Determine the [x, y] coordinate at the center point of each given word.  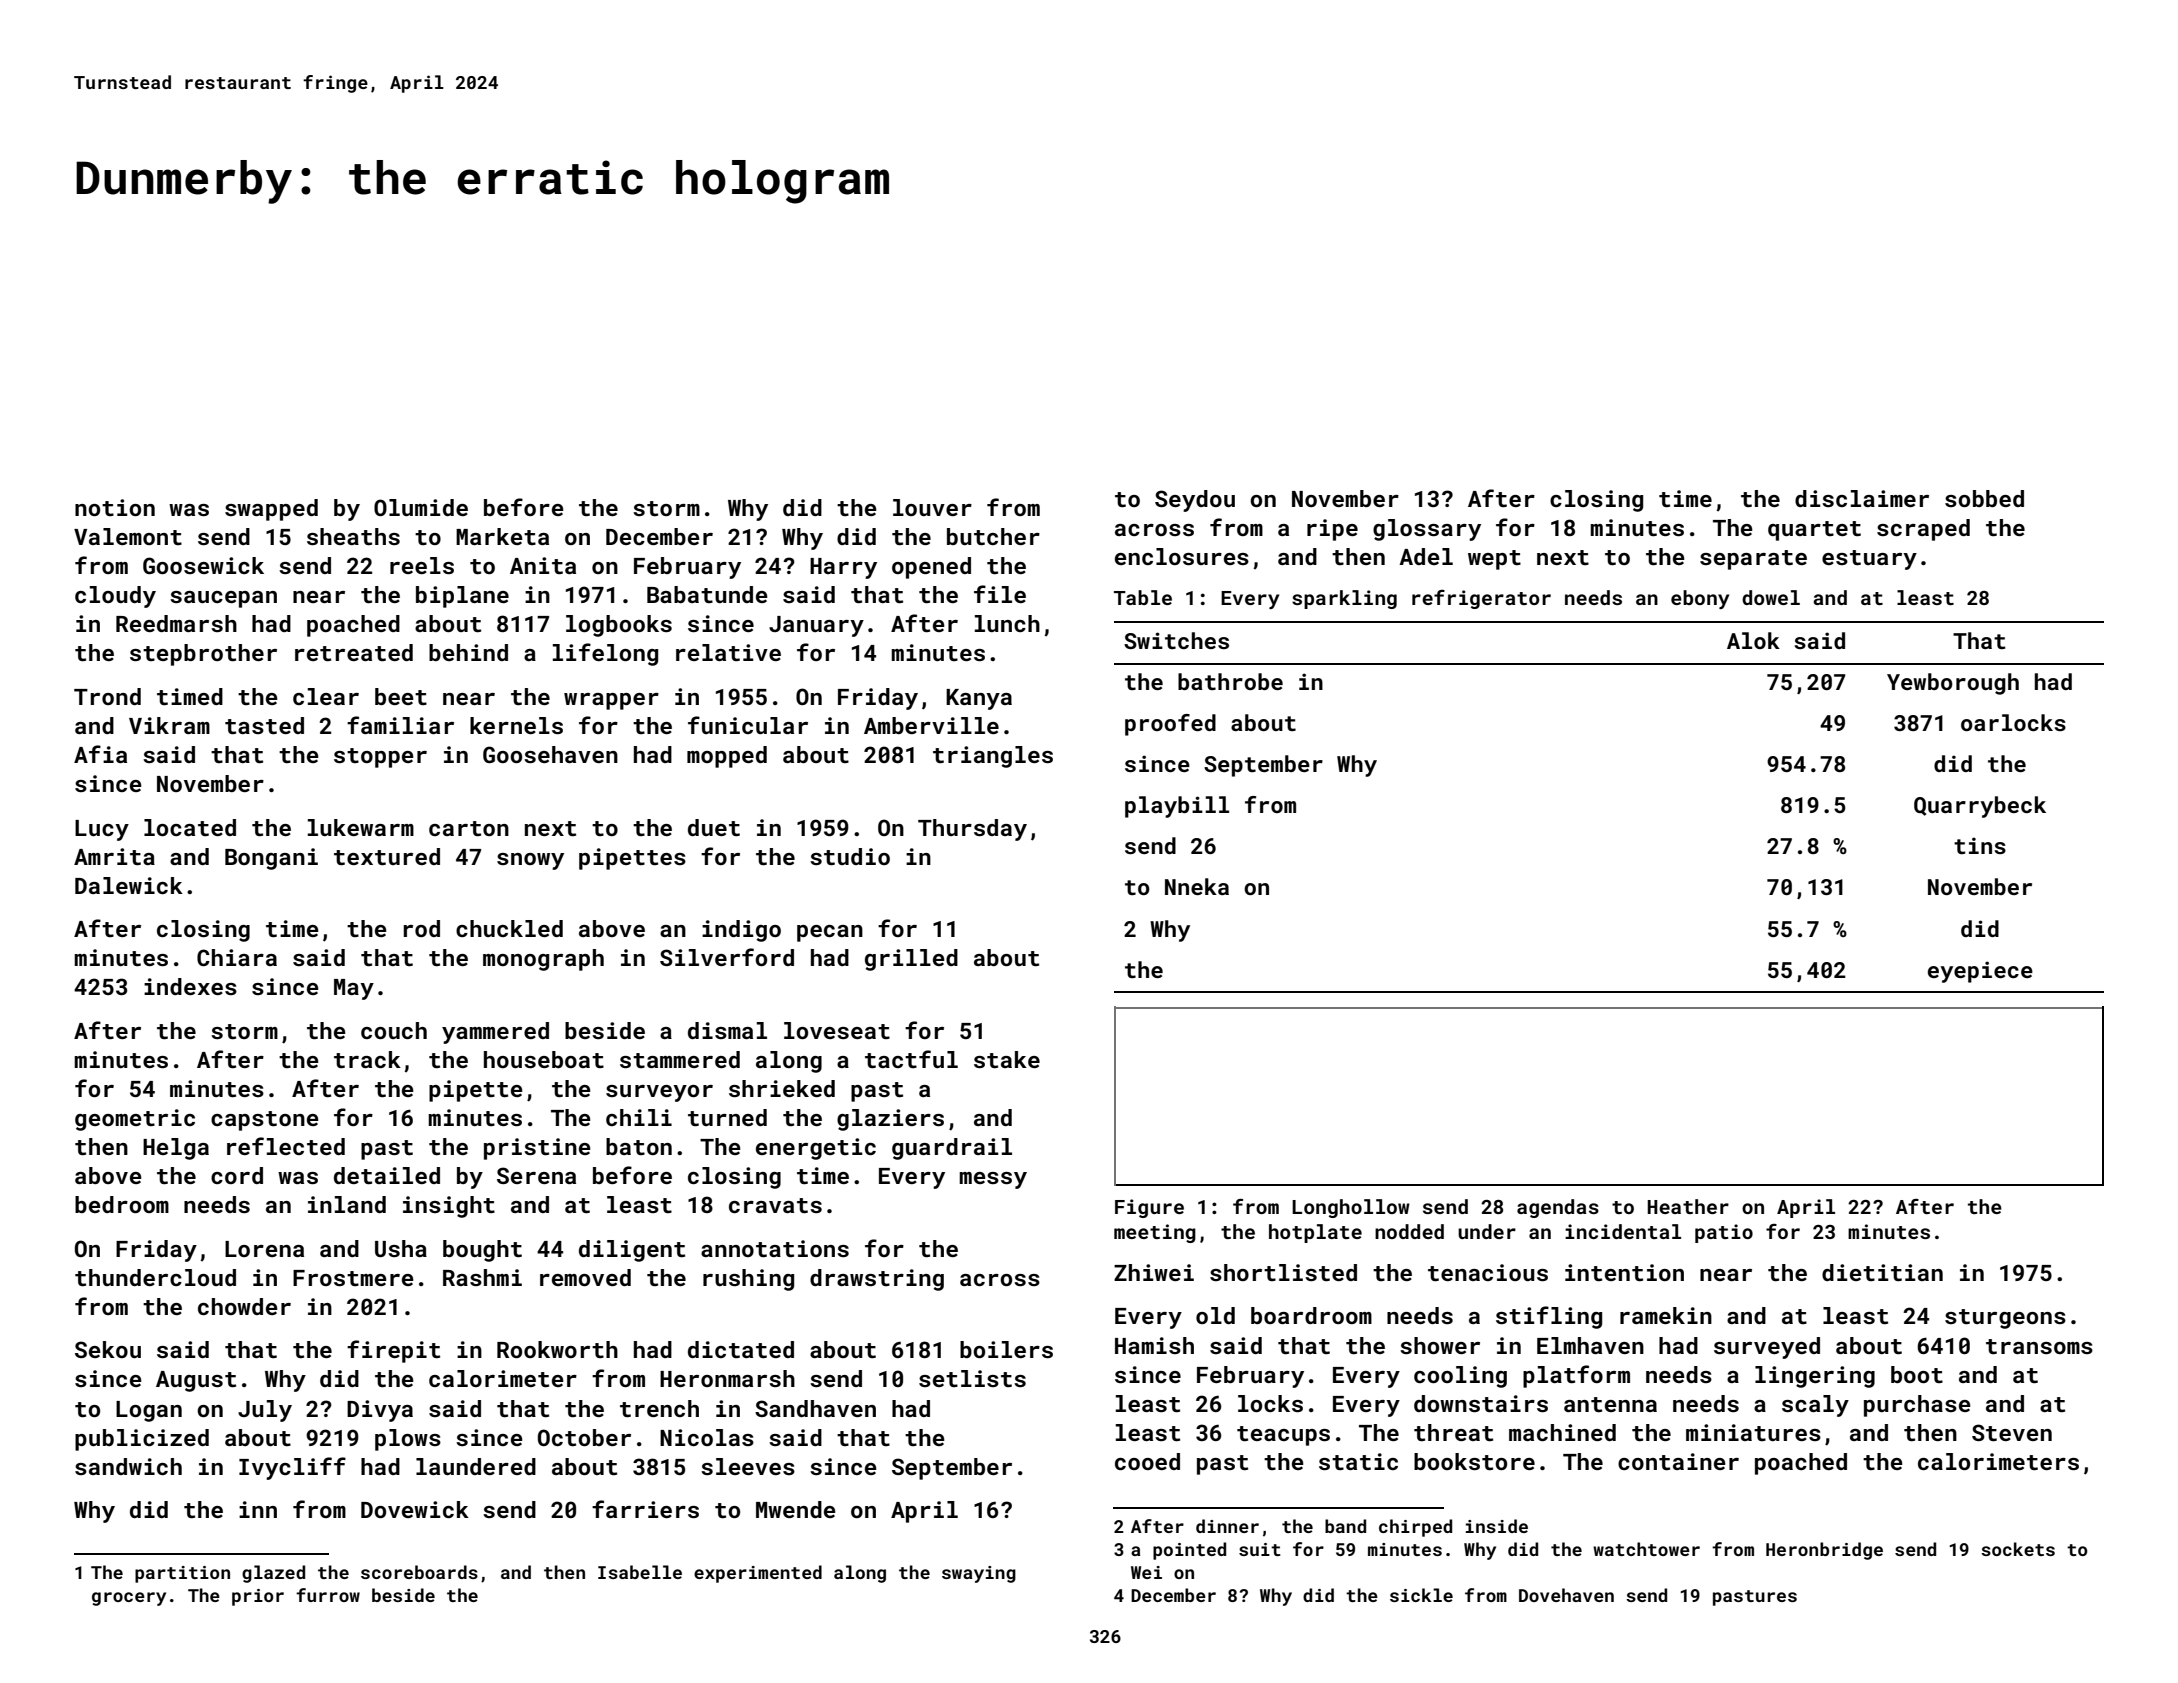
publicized [142, 1440]
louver [932, 507]
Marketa [502, 536]
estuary [1869, 560]
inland [347, 1204]
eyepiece [1980, 972]
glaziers [890, 1120]
